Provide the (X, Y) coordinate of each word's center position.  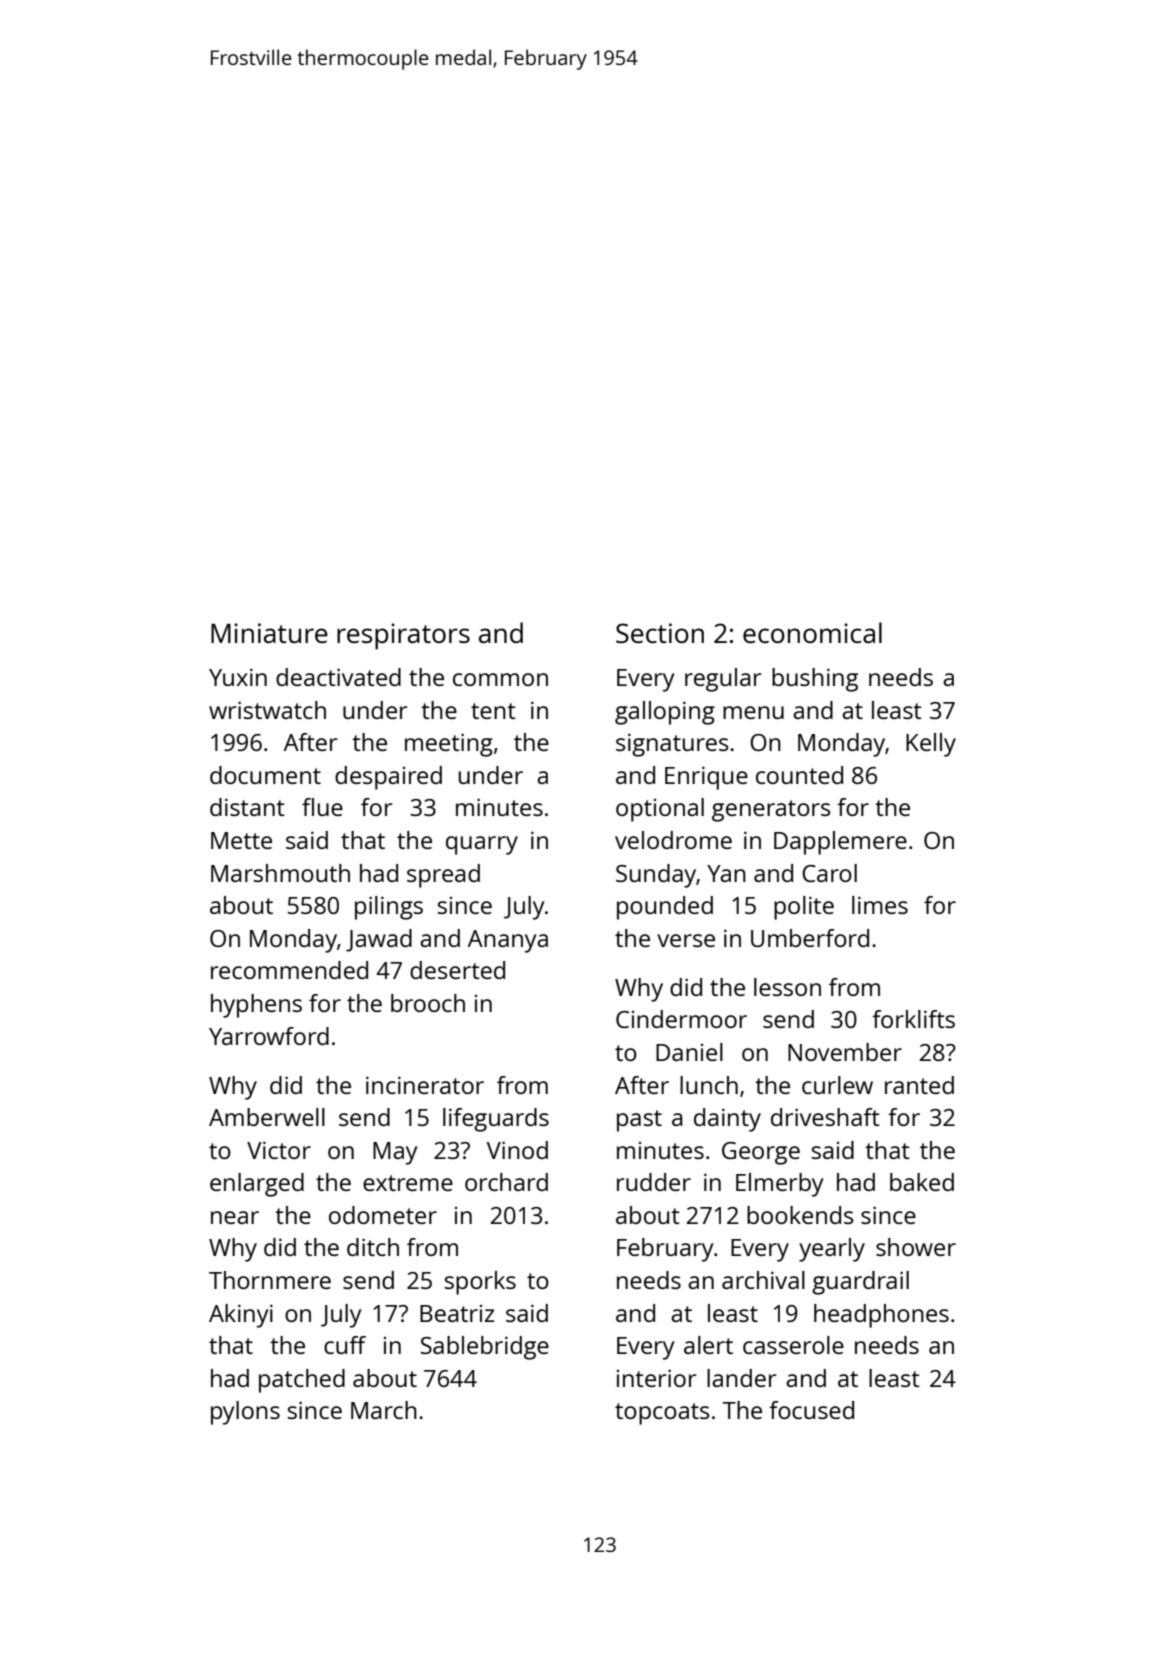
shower (916, 1247)
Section (660, 633)
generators (771, 811)
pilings (389, 908)
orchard (506, 1182)
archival (763, 1280)
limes (880, 905)
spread (443, 876)
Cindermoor (681, 1019)
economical (812, 632)
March (384, 1410)
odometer (383, 1215)
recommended (289, 970)
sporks (480, 1283)
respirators (403, 636)
